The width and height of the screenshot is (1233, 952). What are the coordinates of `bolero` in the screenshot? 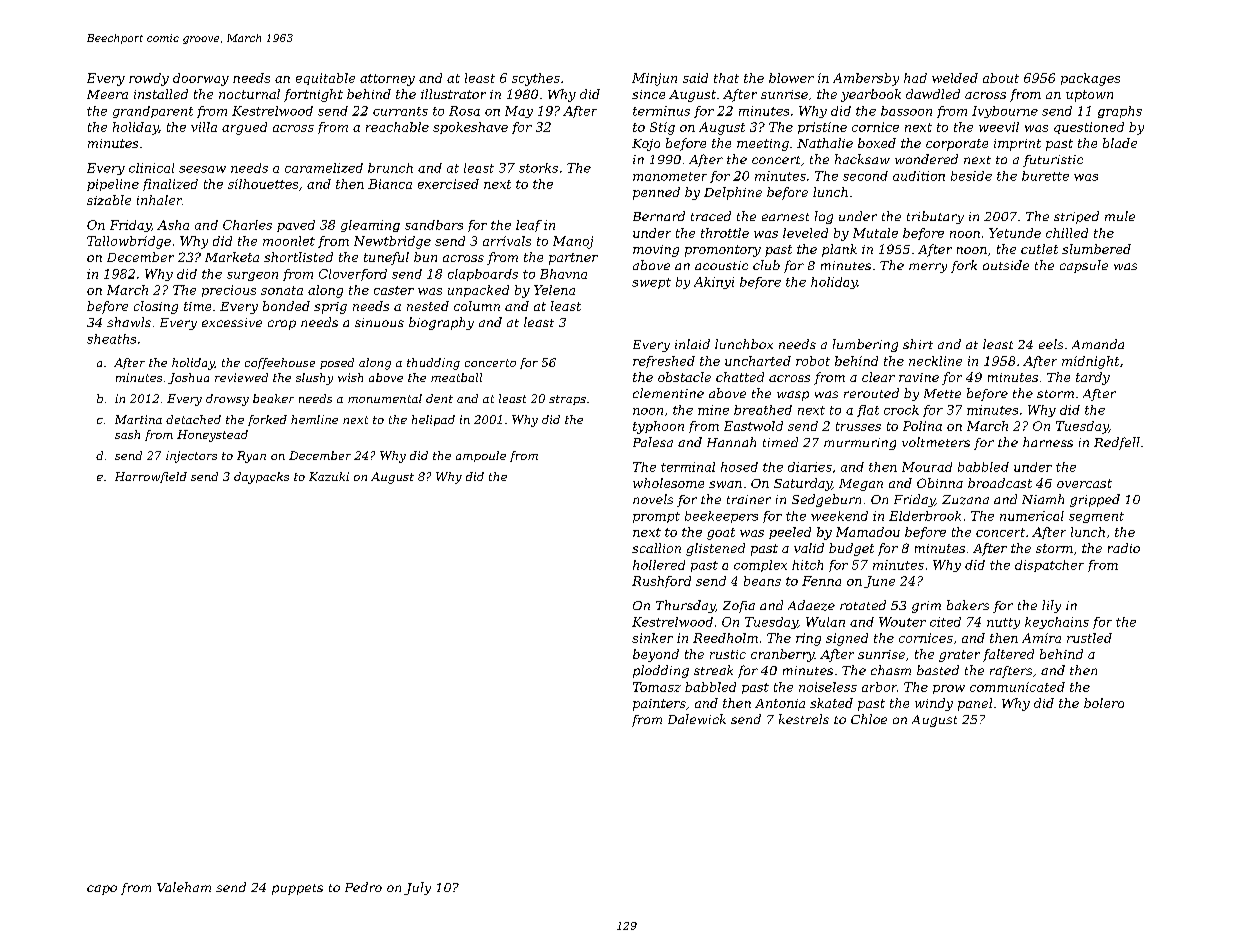 It's located at (1104, 703).
